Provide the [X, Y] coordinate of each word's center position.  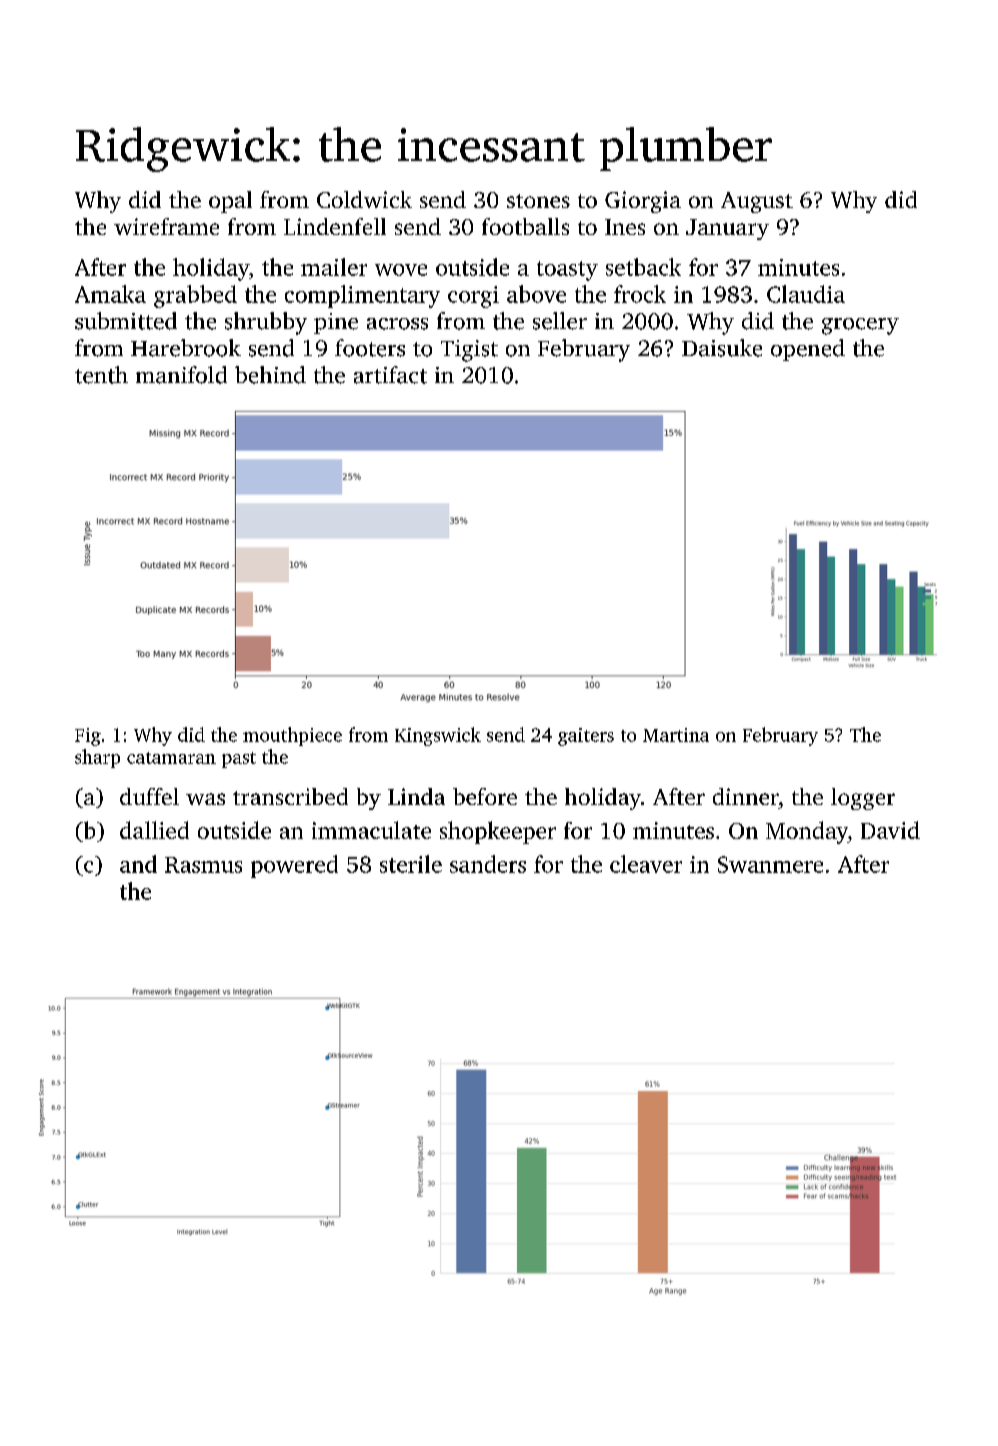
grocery [860, 326]
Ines [625, 227]
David [890, 830]
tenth [101, 375]
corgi [473, 297]
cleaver [646, 864]
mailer [334, 267]
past [239, 760]
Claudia [806, 294]
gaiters [586, 737]
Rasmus [203, 865]
